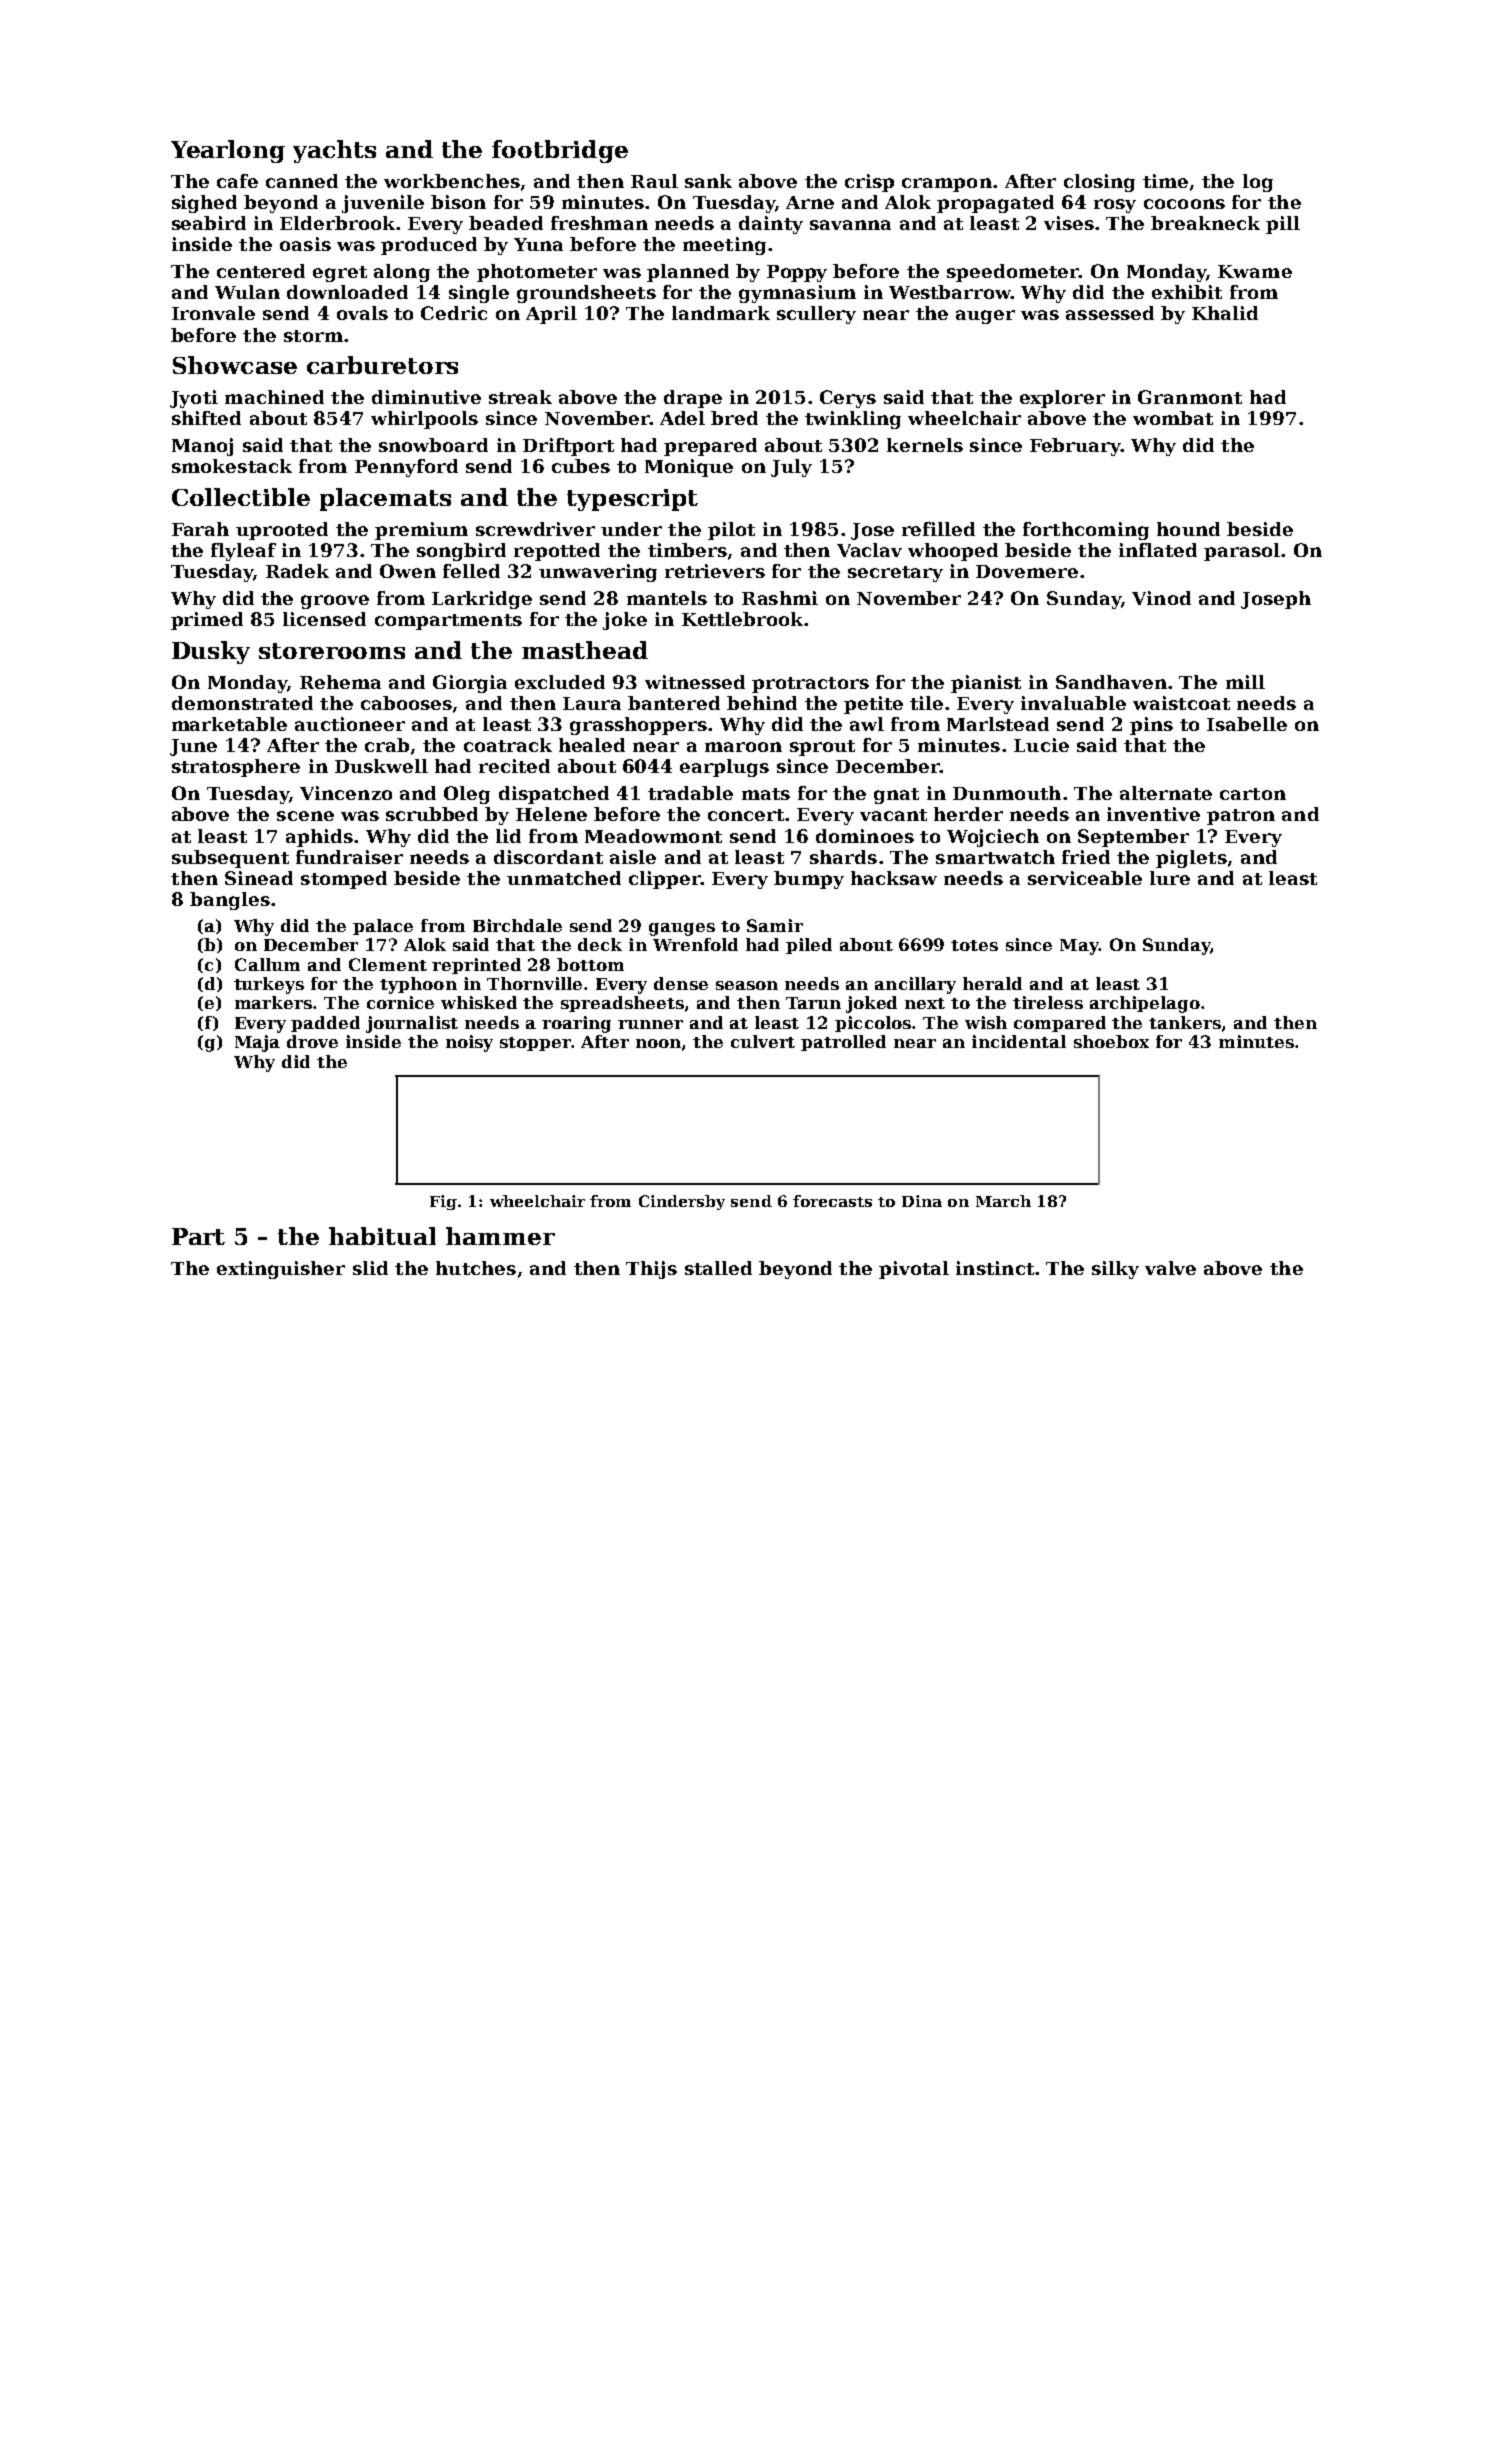 This page has height=2464, width=1496. Describe the element at coordinates (869, 183) in the page. I see `crisp` at that location.
